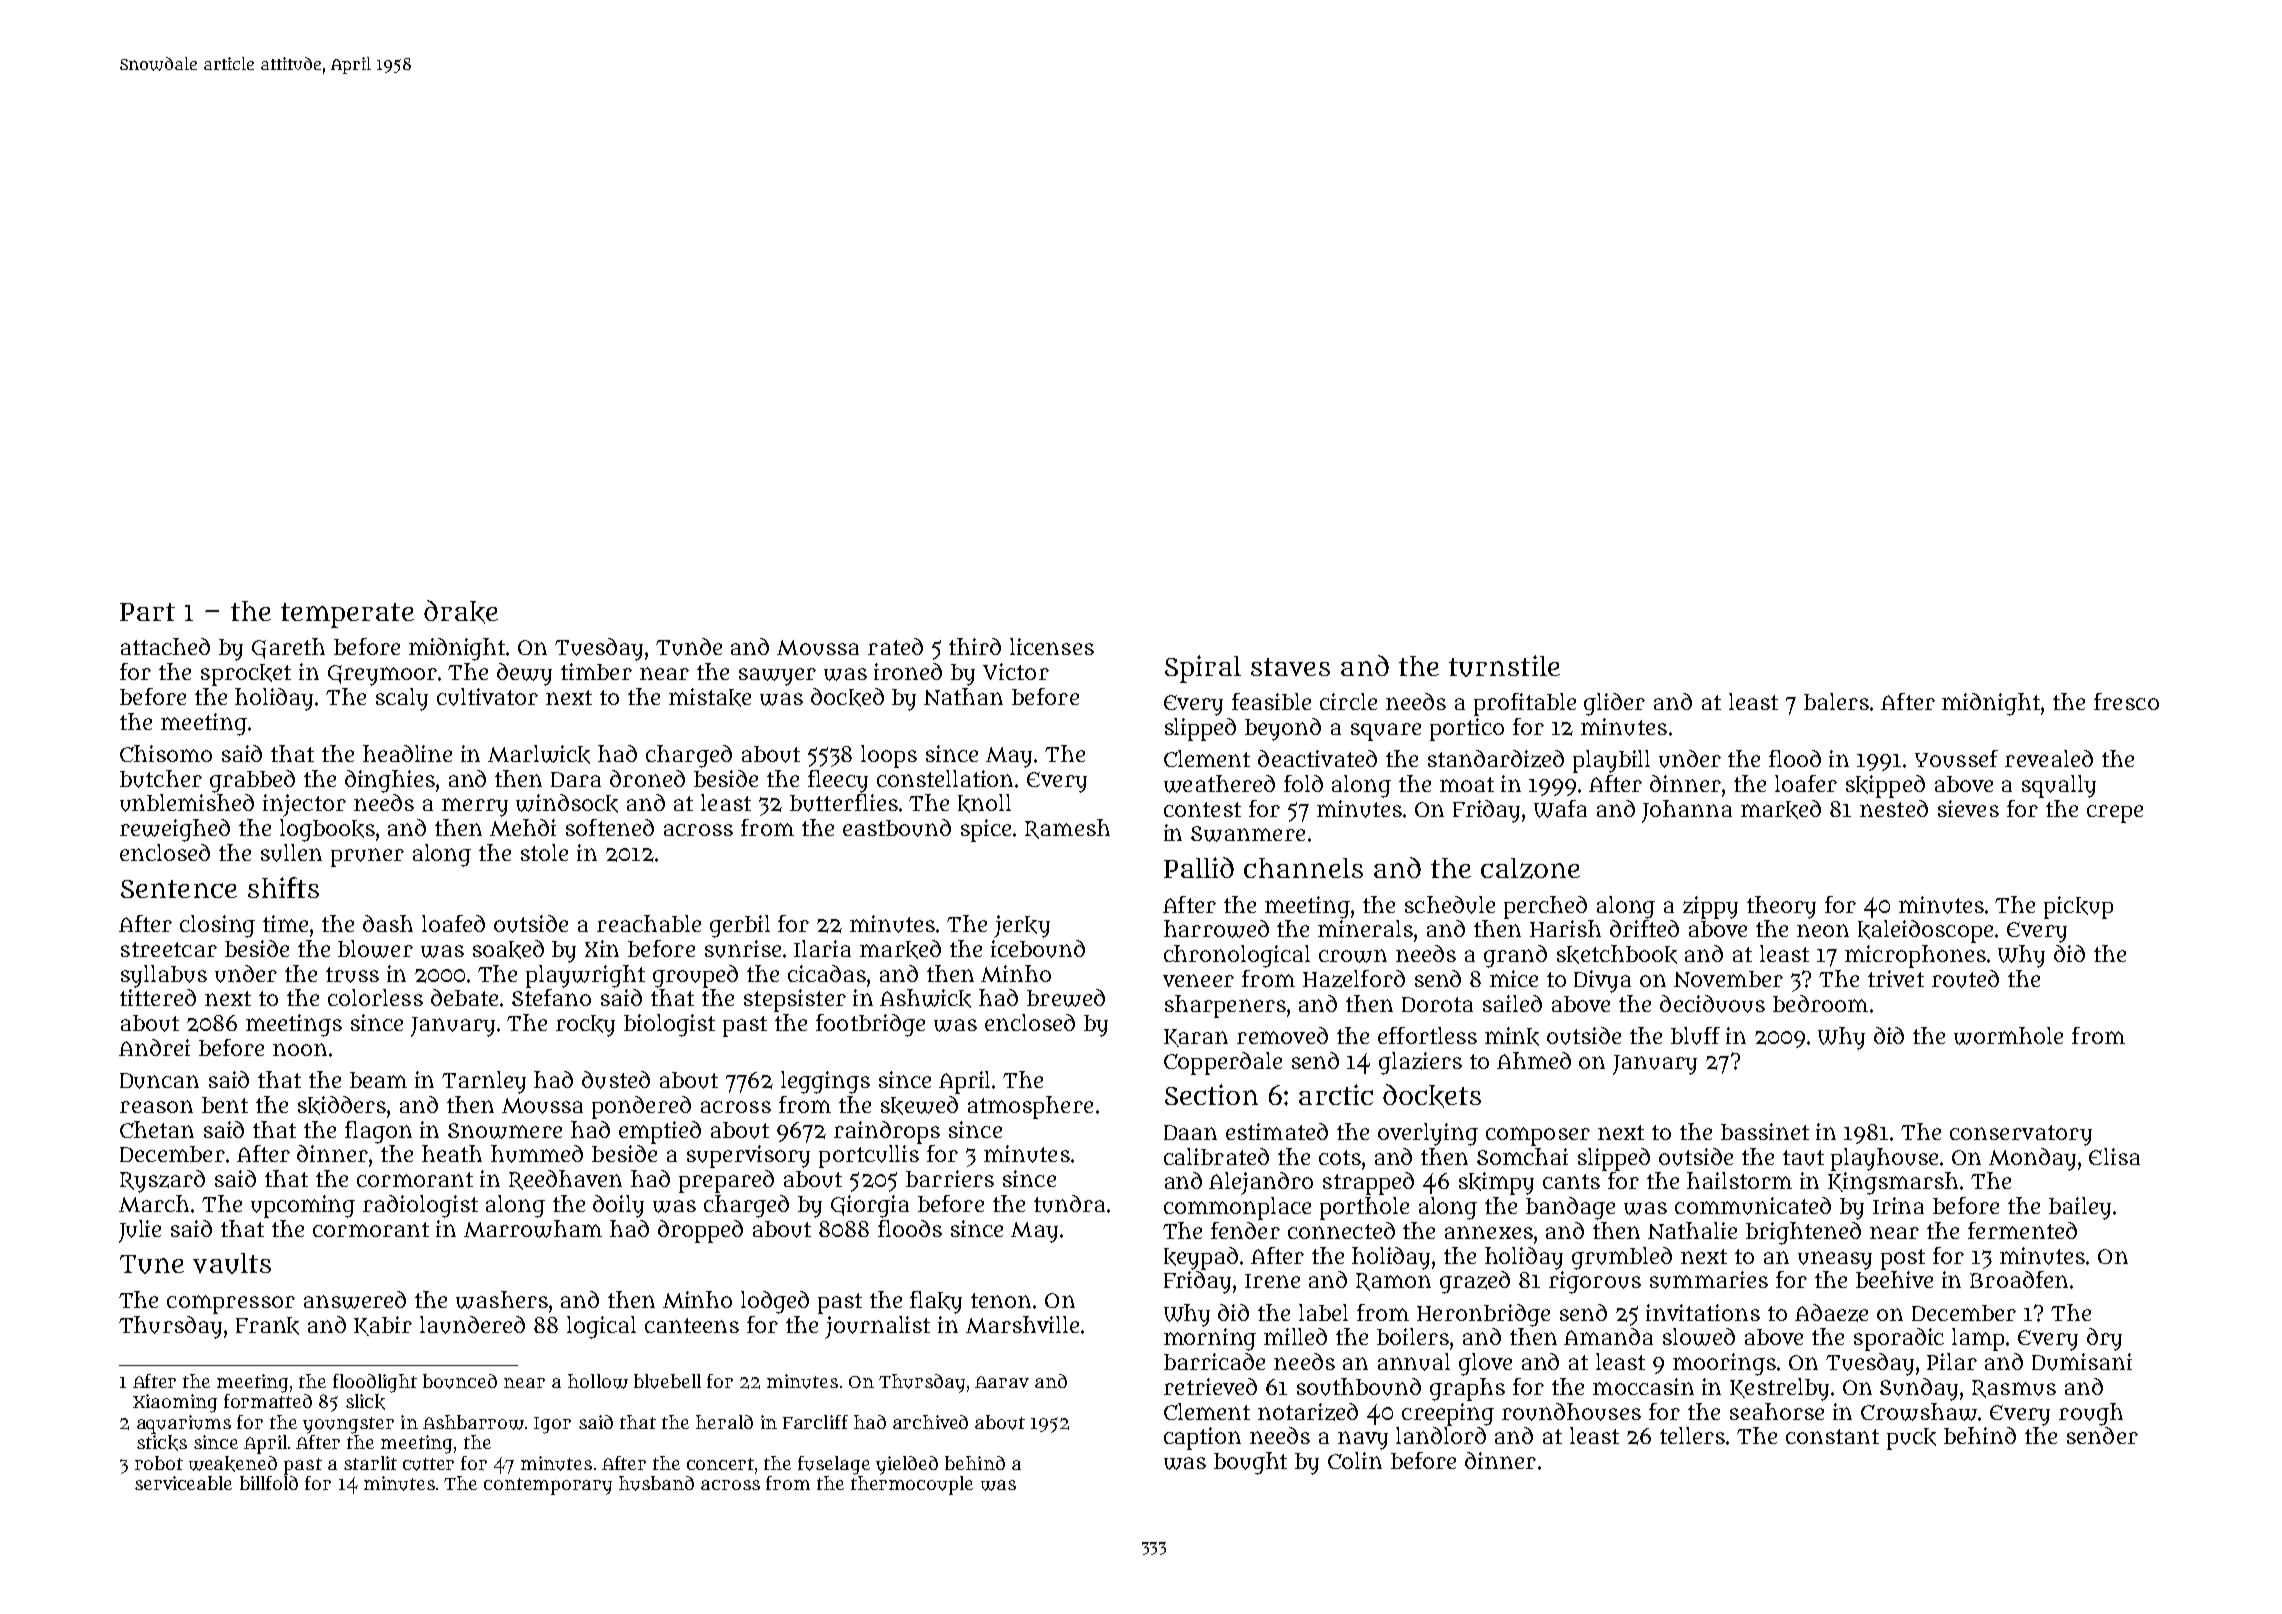 The width and height of the document is (2282, 1614). I want to click on upcoming, so click(303, 1206).
